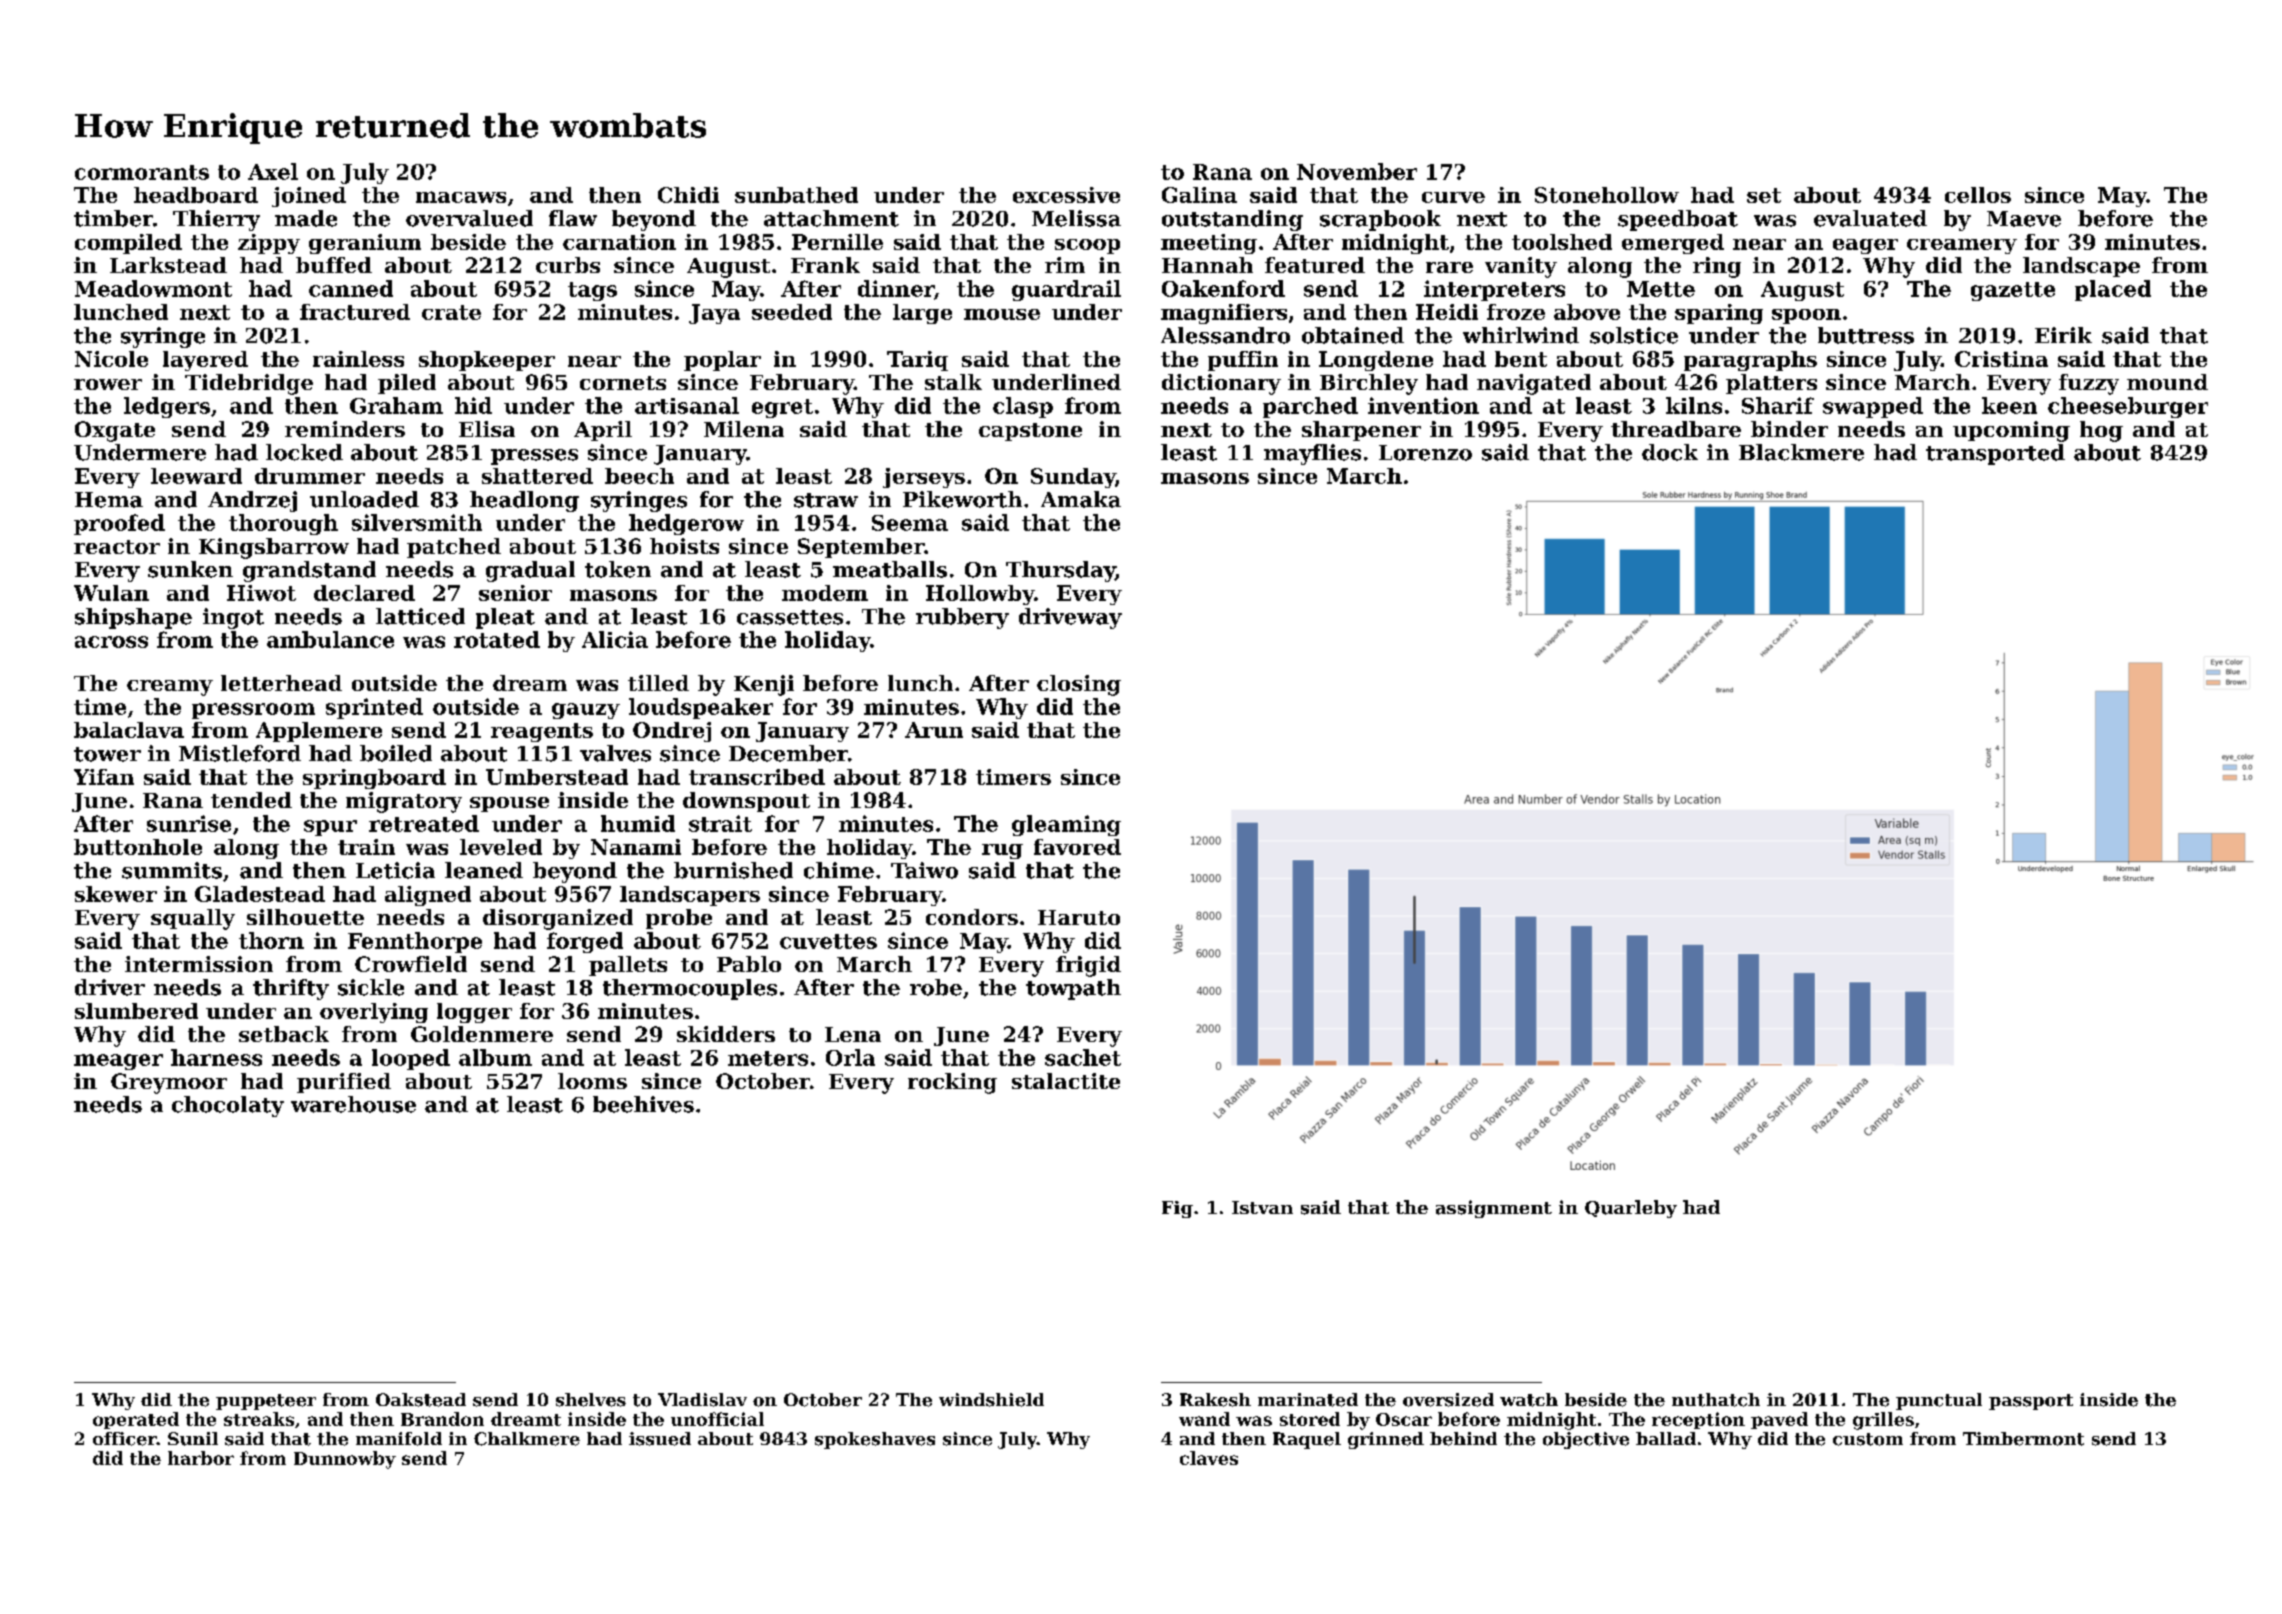 The width and height of the document is (2282, 1614). What do you see at coordinates (421, 1400) in the document?
I see `Oakstead` at bounding box center [421, 1400].
